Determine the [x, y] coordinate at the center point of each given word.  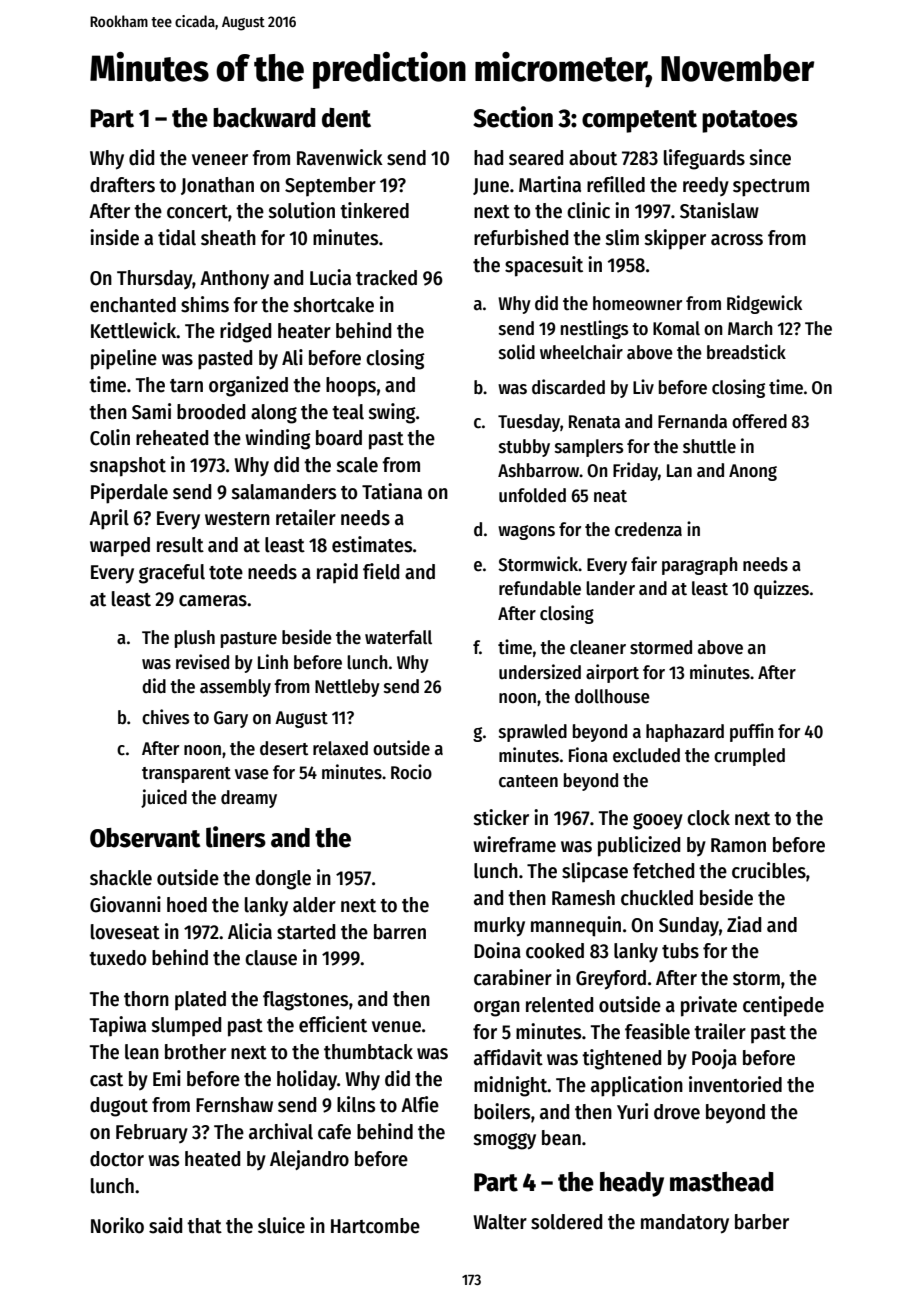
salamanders [283, 492]
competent [639, 121]
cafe [334, 1132]
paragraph [700, 566]
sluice [281, 1225]
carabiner [513, 977]
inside [114, 237]
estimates [372, 544]
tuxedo [117, 958]
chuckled [657, 898]
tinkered [374, 210]
